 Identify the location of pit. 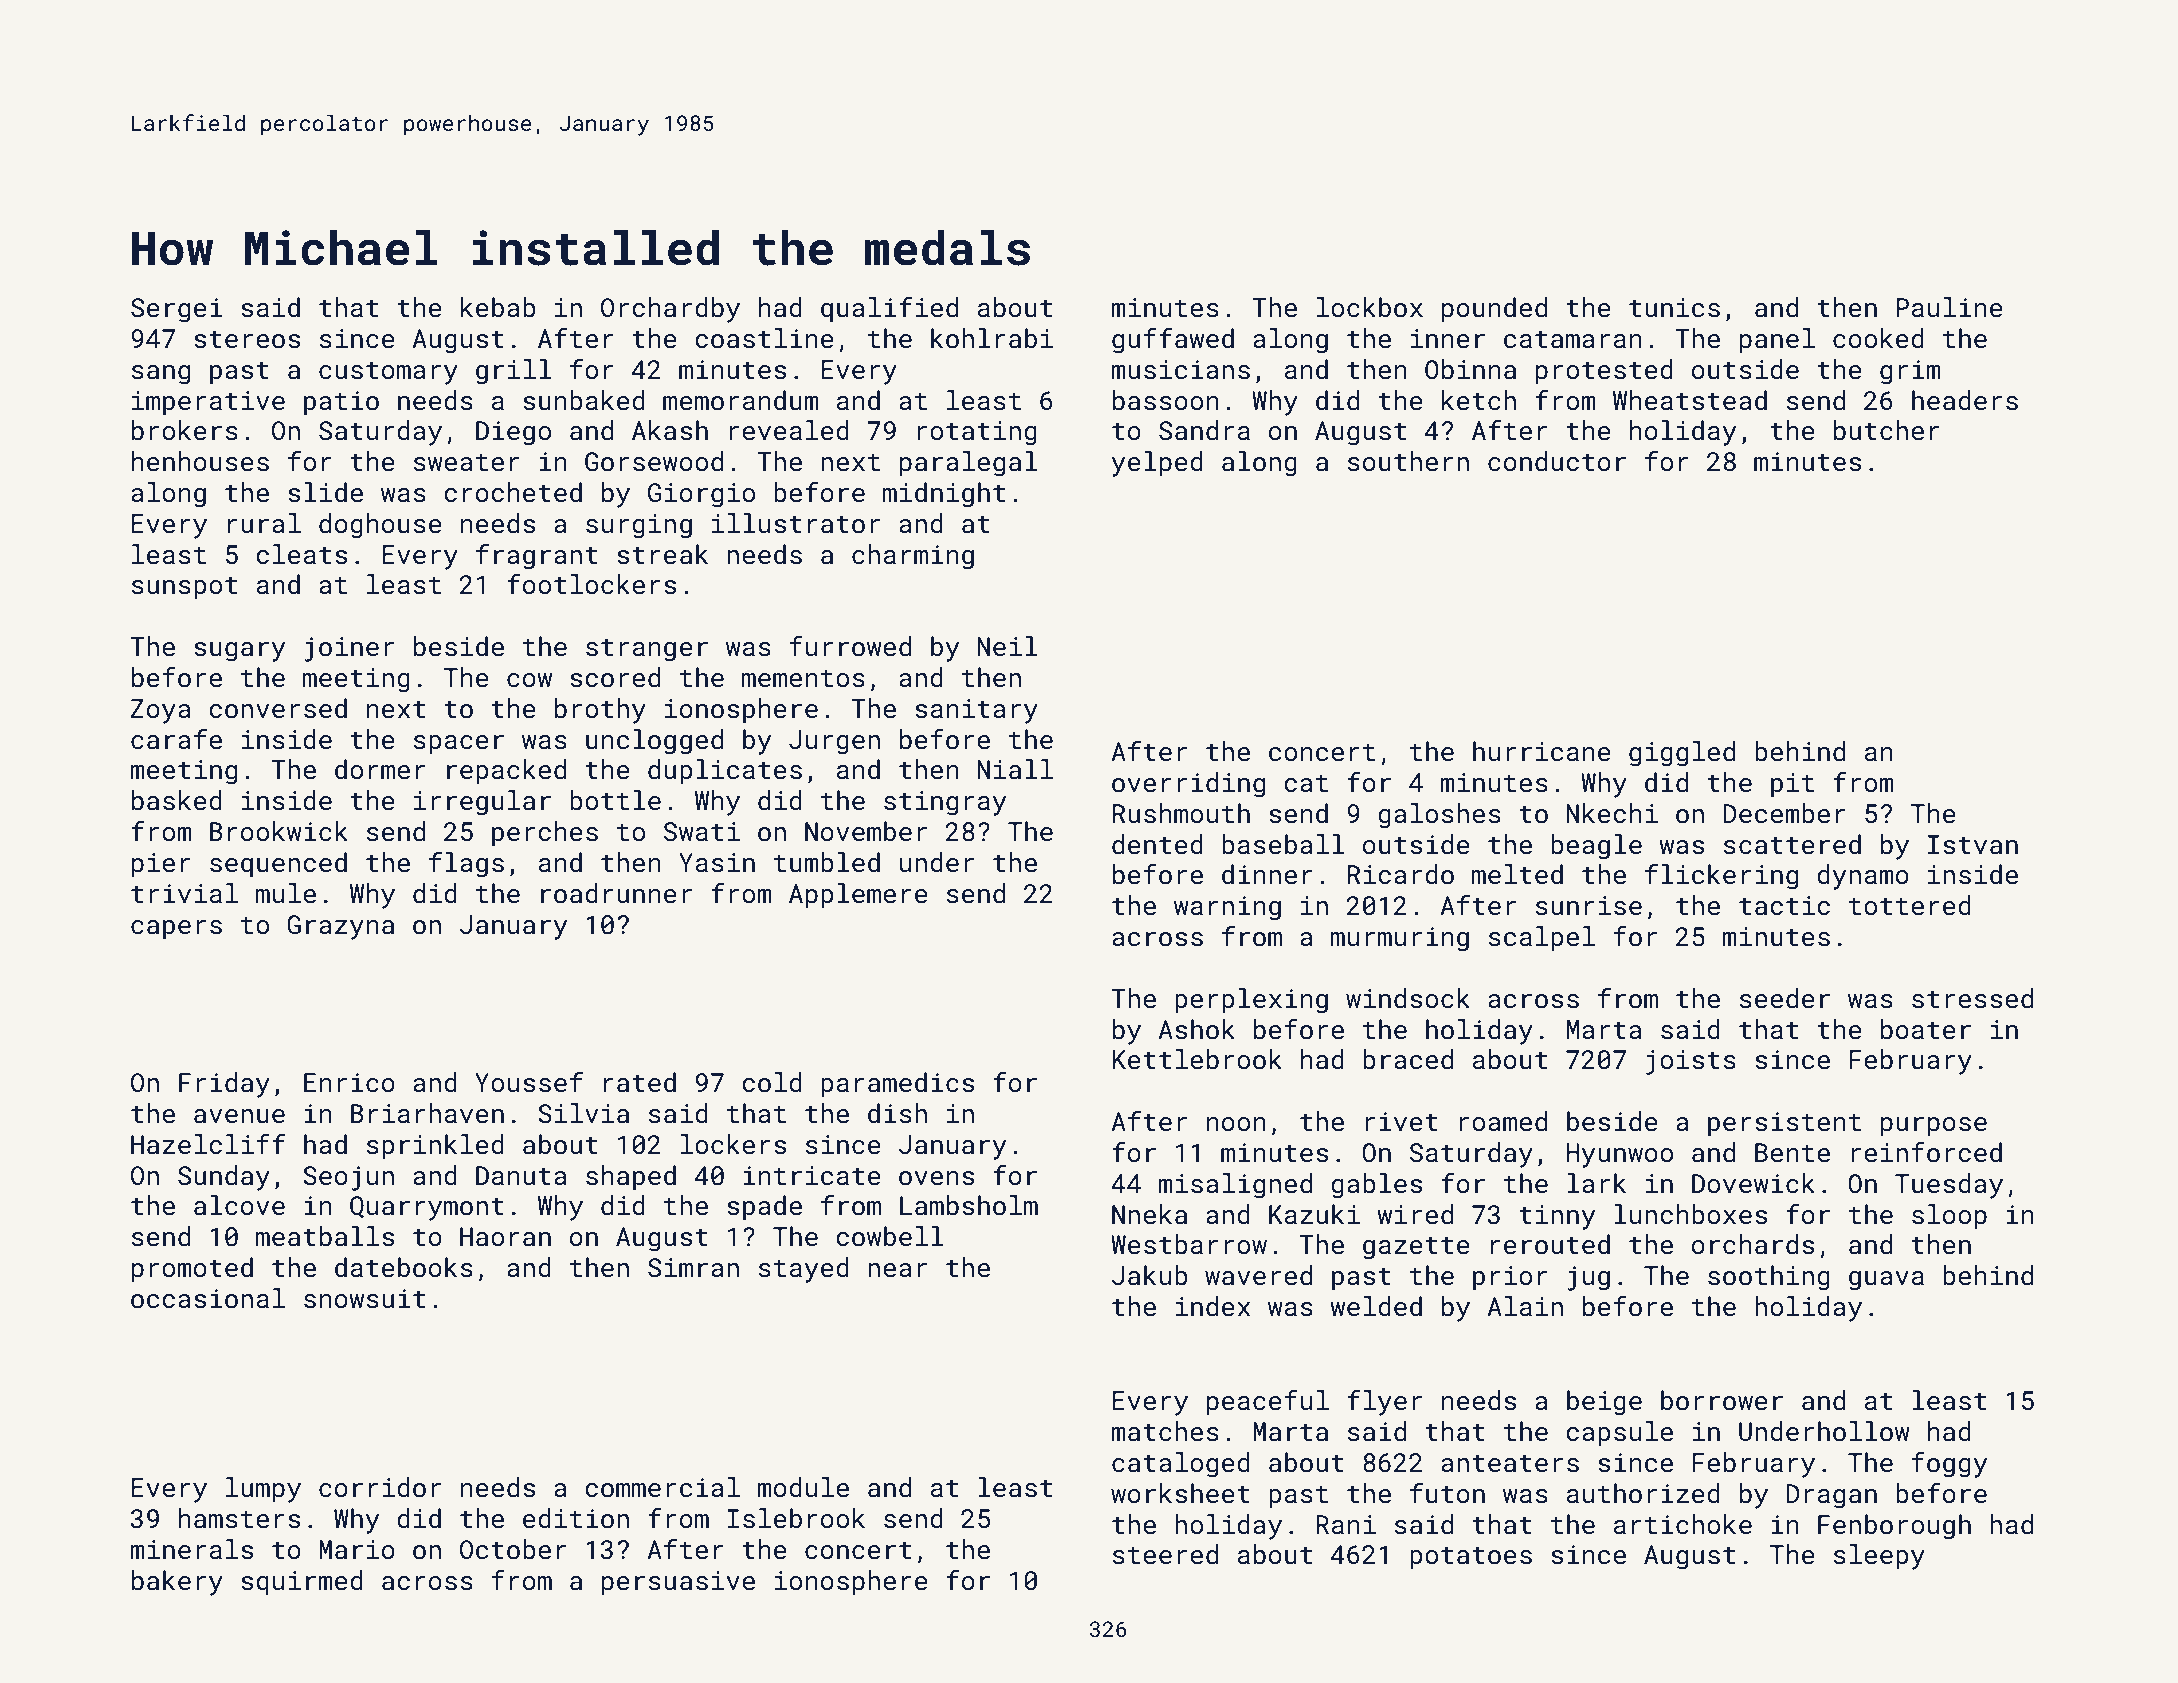
(1792, 785).
